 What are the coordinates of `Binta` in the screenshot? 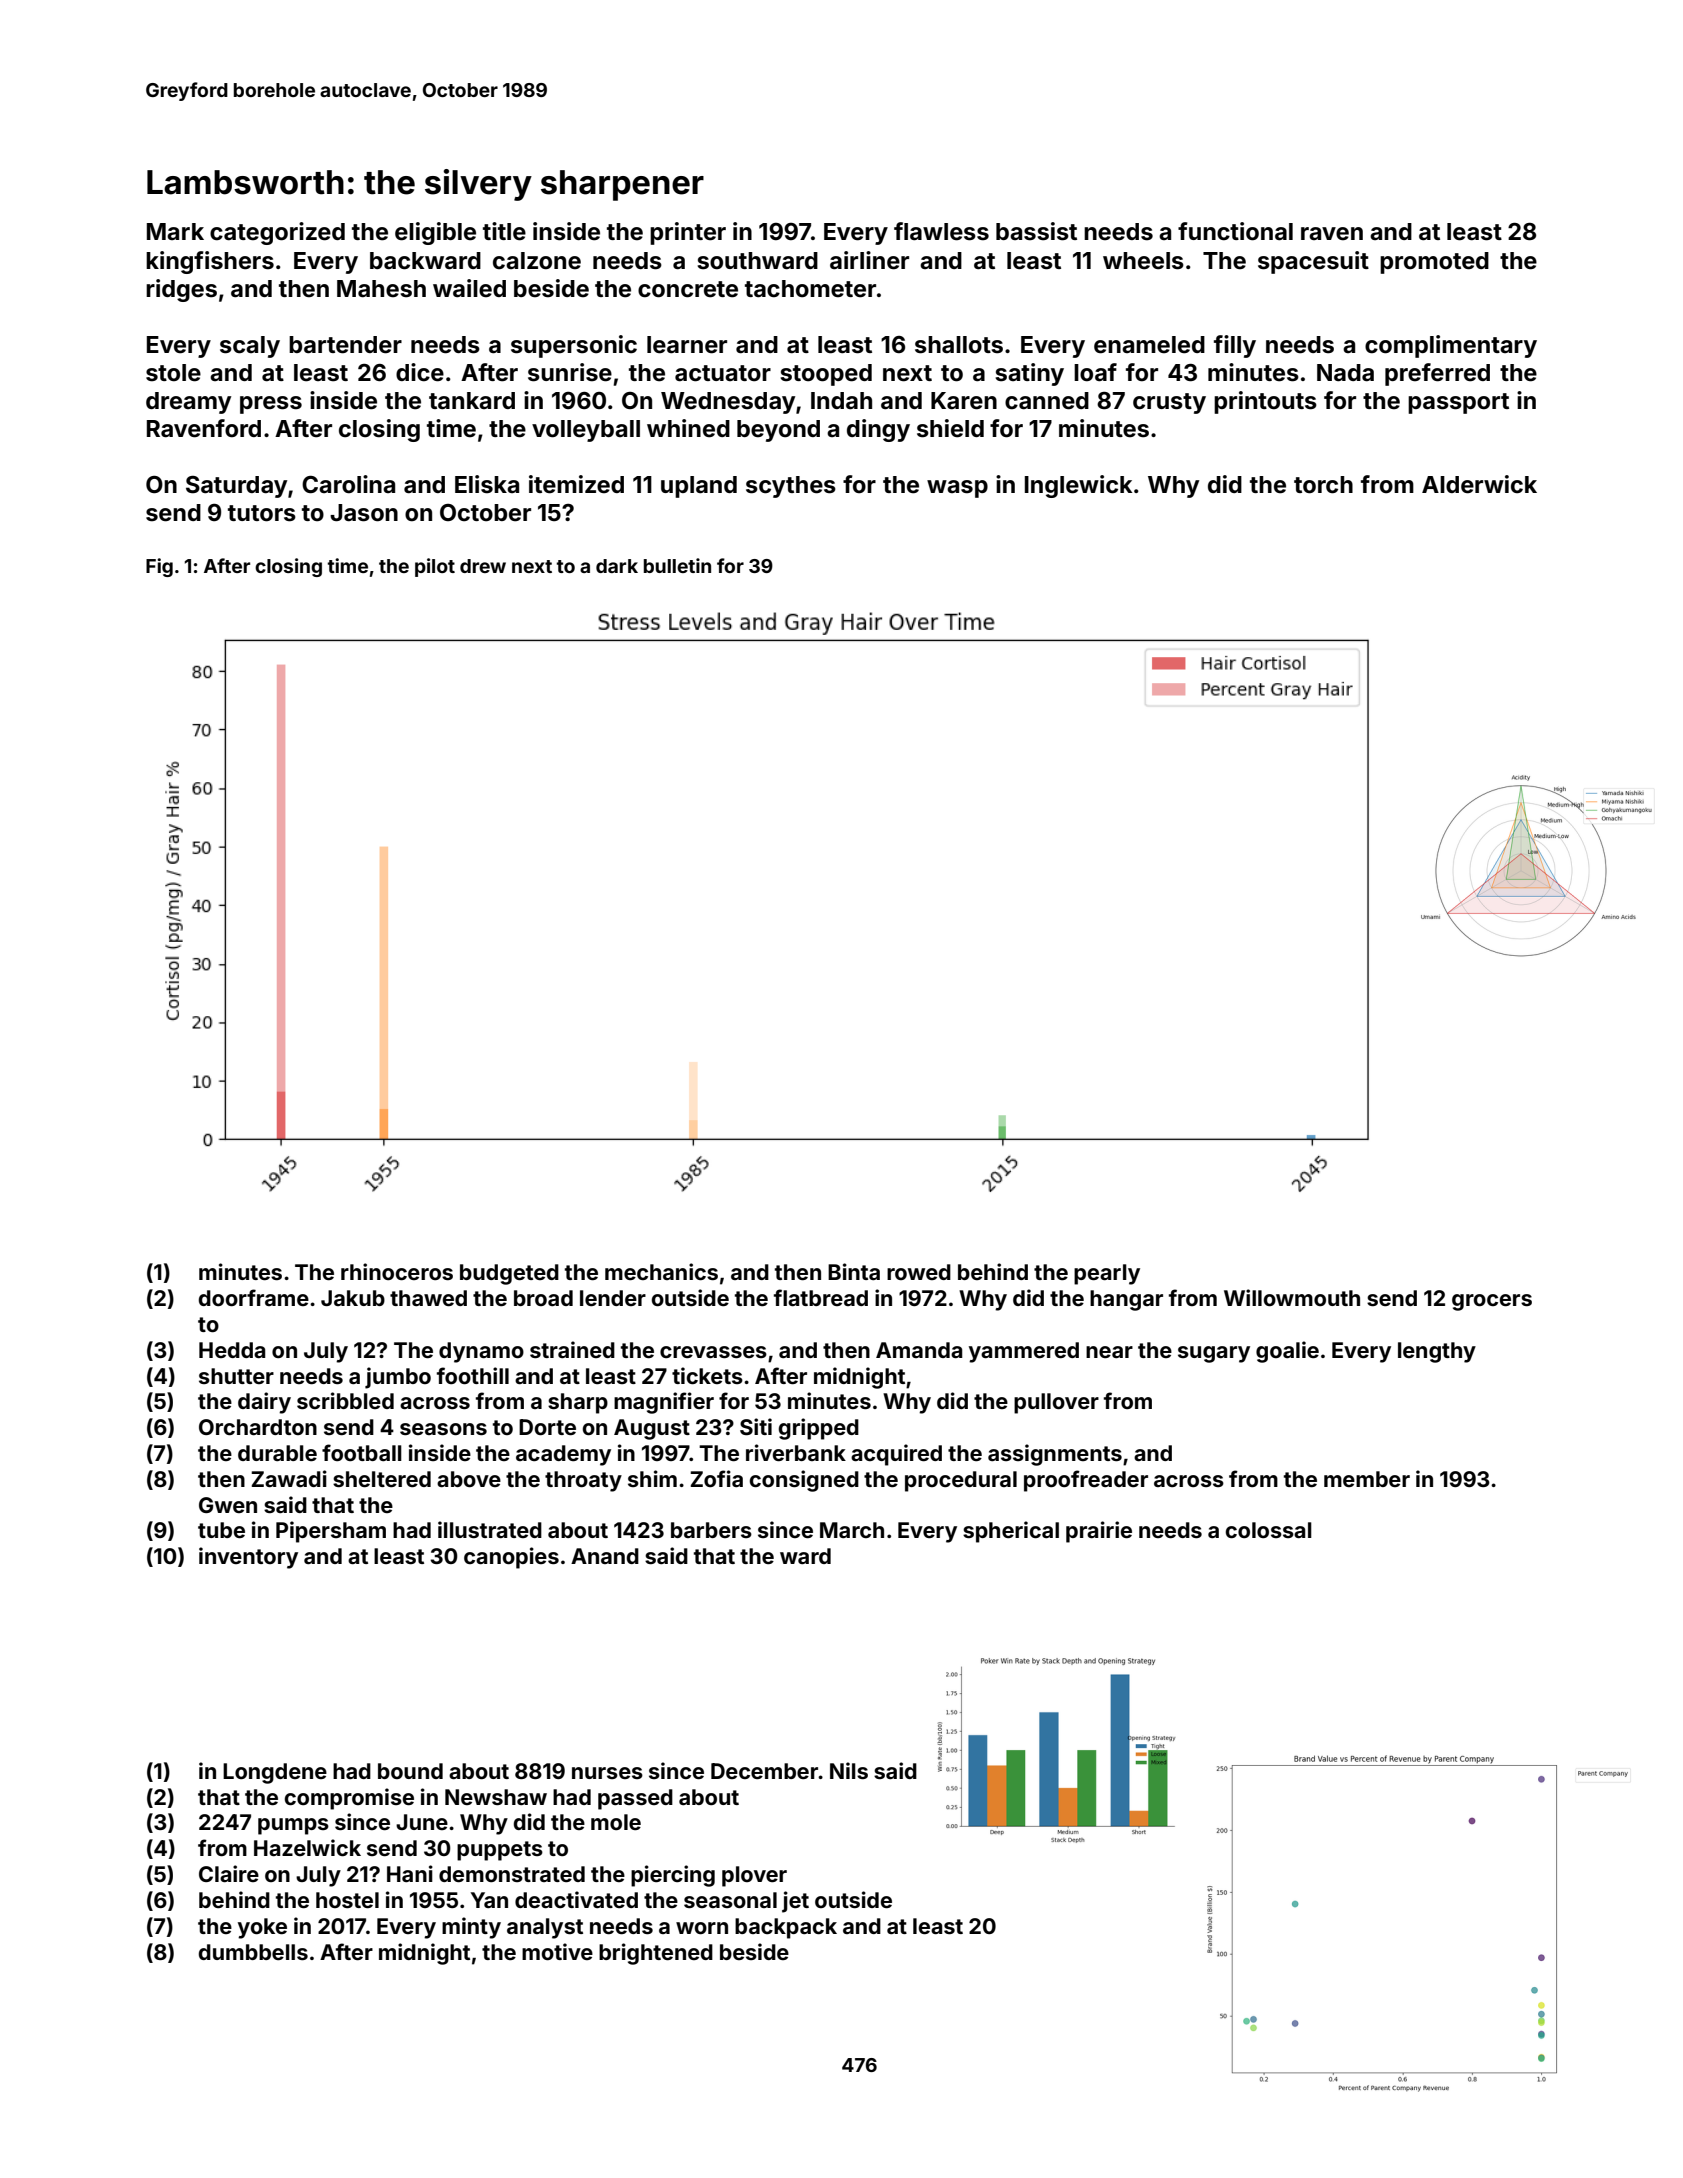 It's located at (854, 1271).
